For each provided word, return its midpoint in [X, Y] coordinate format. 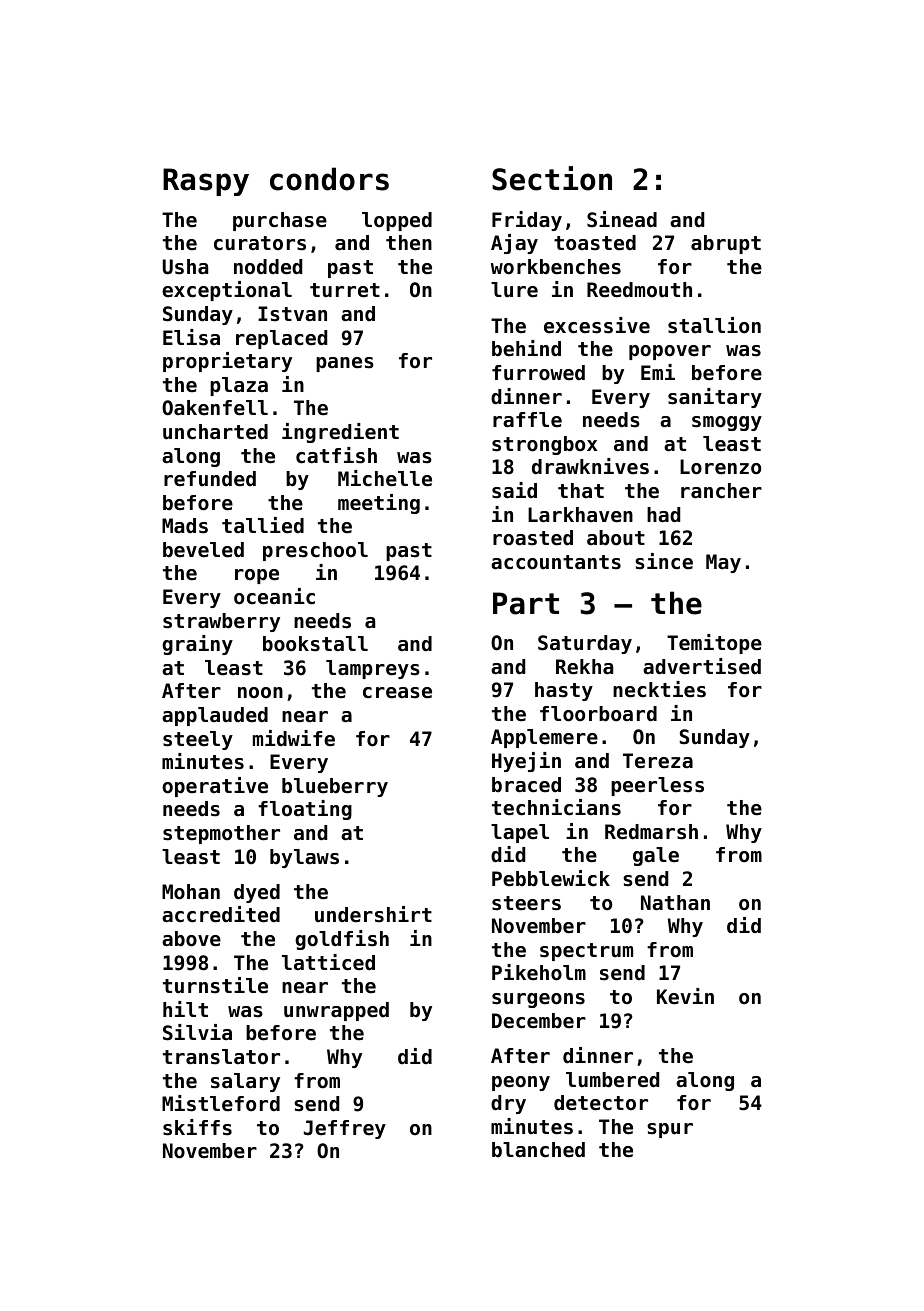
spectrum [586, 952]
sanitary [715, 398]
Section [552, 178]
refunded [210, 479]
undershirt [373, 914]
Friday [527, 221]
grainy [197, 645]
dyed [257, 893]
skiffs [197, 1127]
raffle [527, 419]
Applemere [544, 738]
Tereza [658, 761]
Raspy [206, 182]
